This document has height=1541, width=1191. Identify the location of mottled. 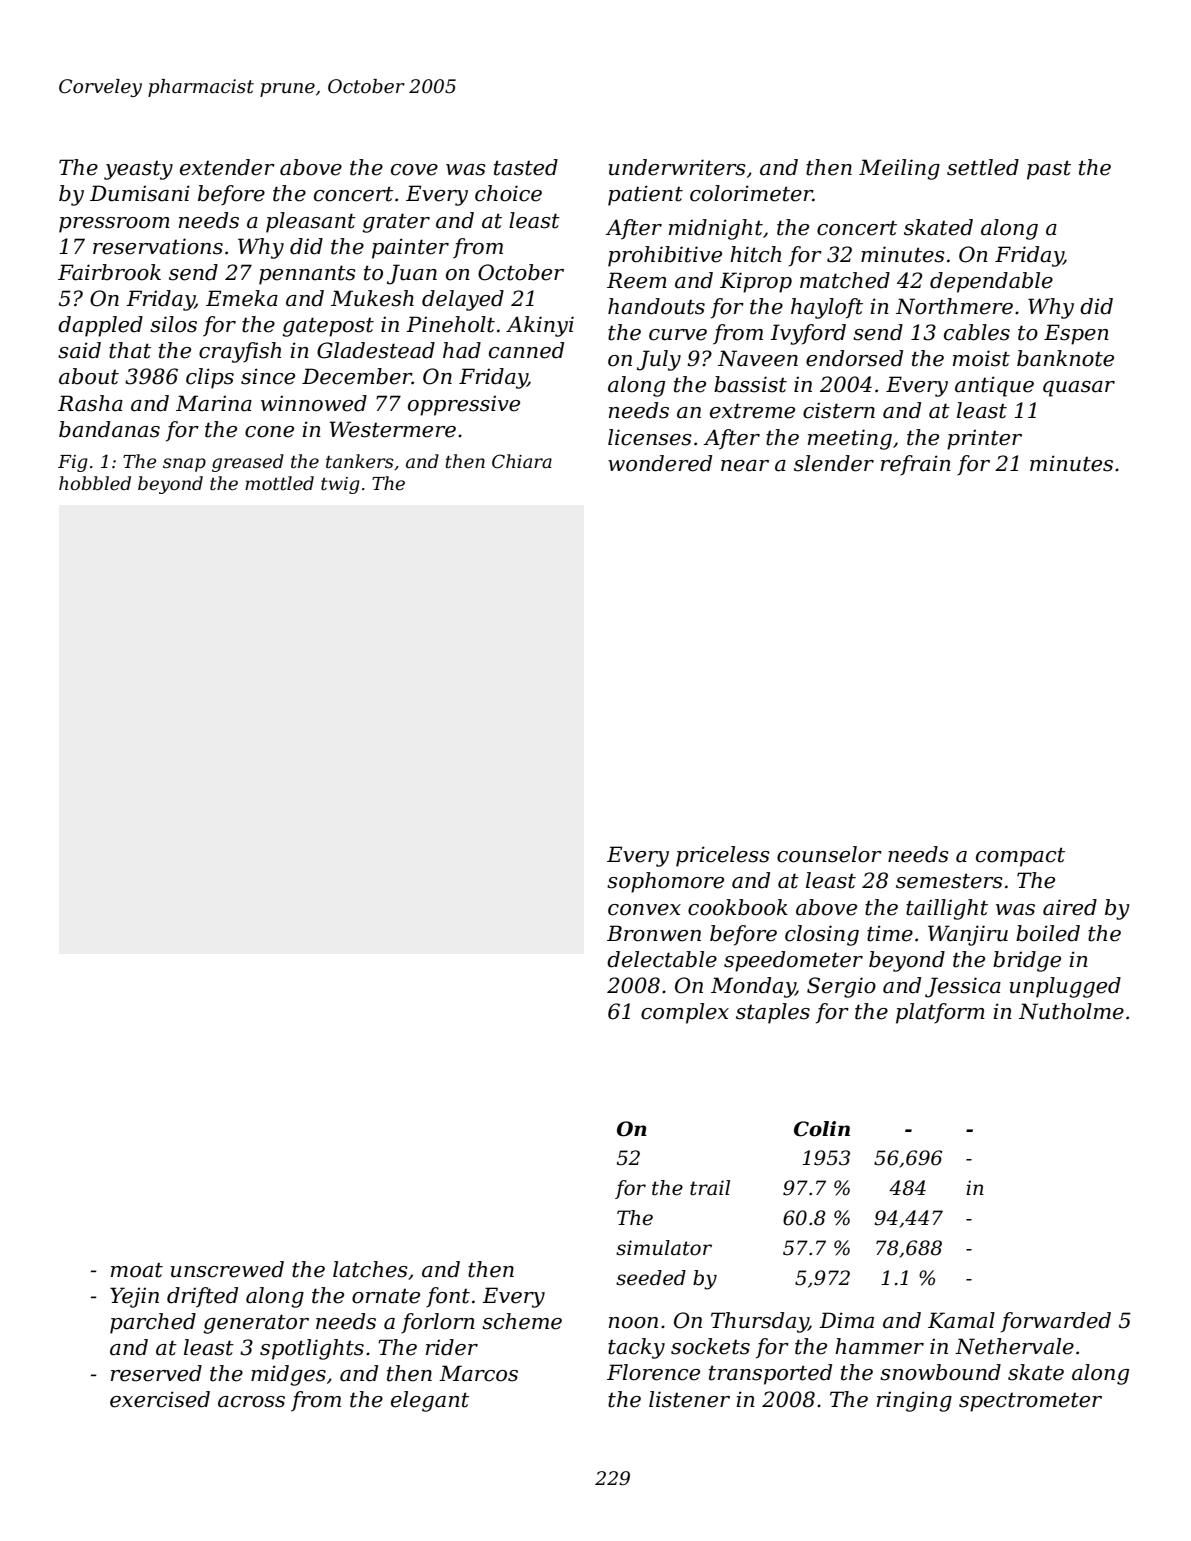
(279, 483).
